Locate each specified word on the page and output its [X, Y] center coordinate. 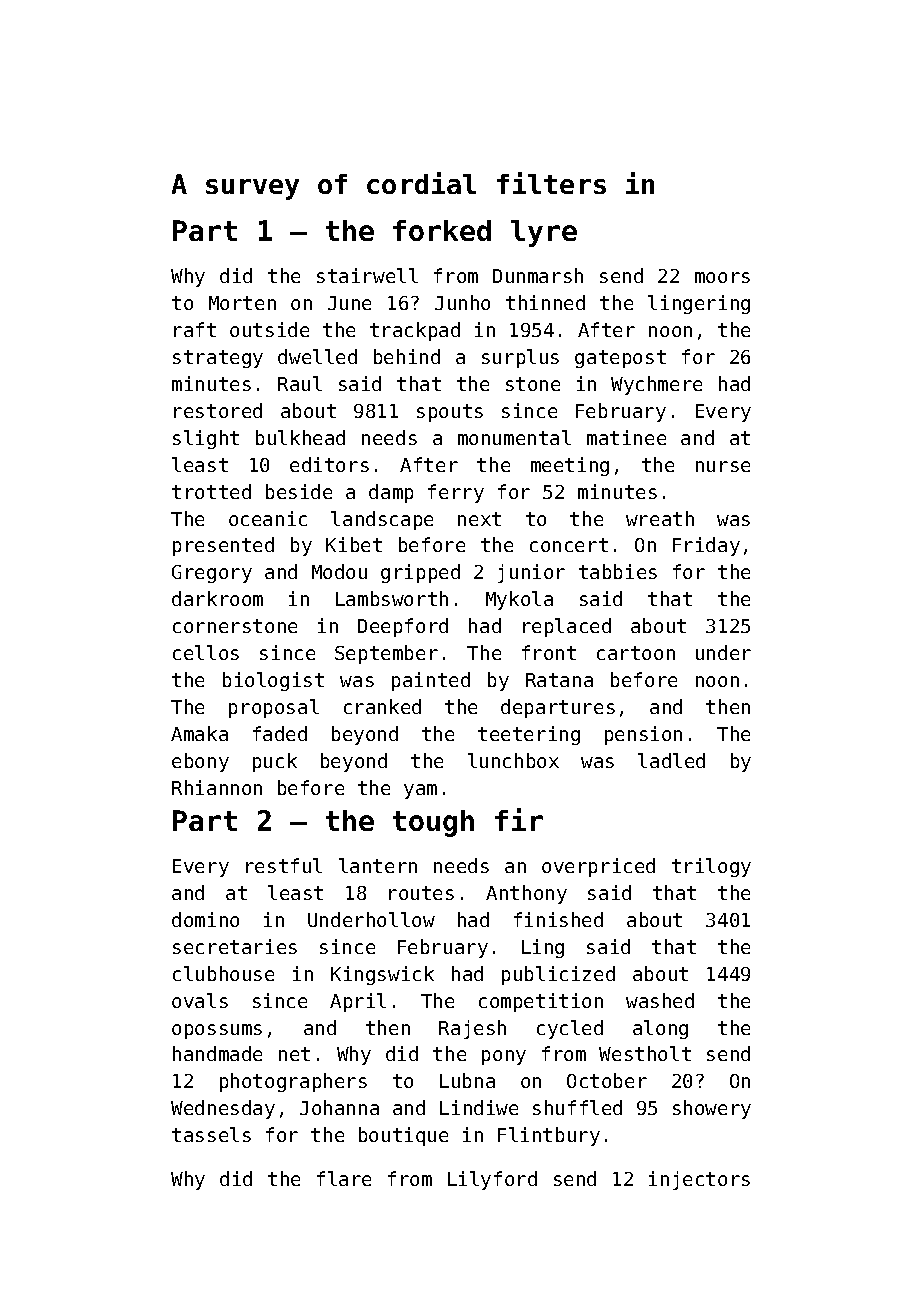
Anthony [526, 894]
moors [722, 277]
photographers [293, 1082]
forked [442, 230]
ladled [671, 760]
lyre [544, 233]
